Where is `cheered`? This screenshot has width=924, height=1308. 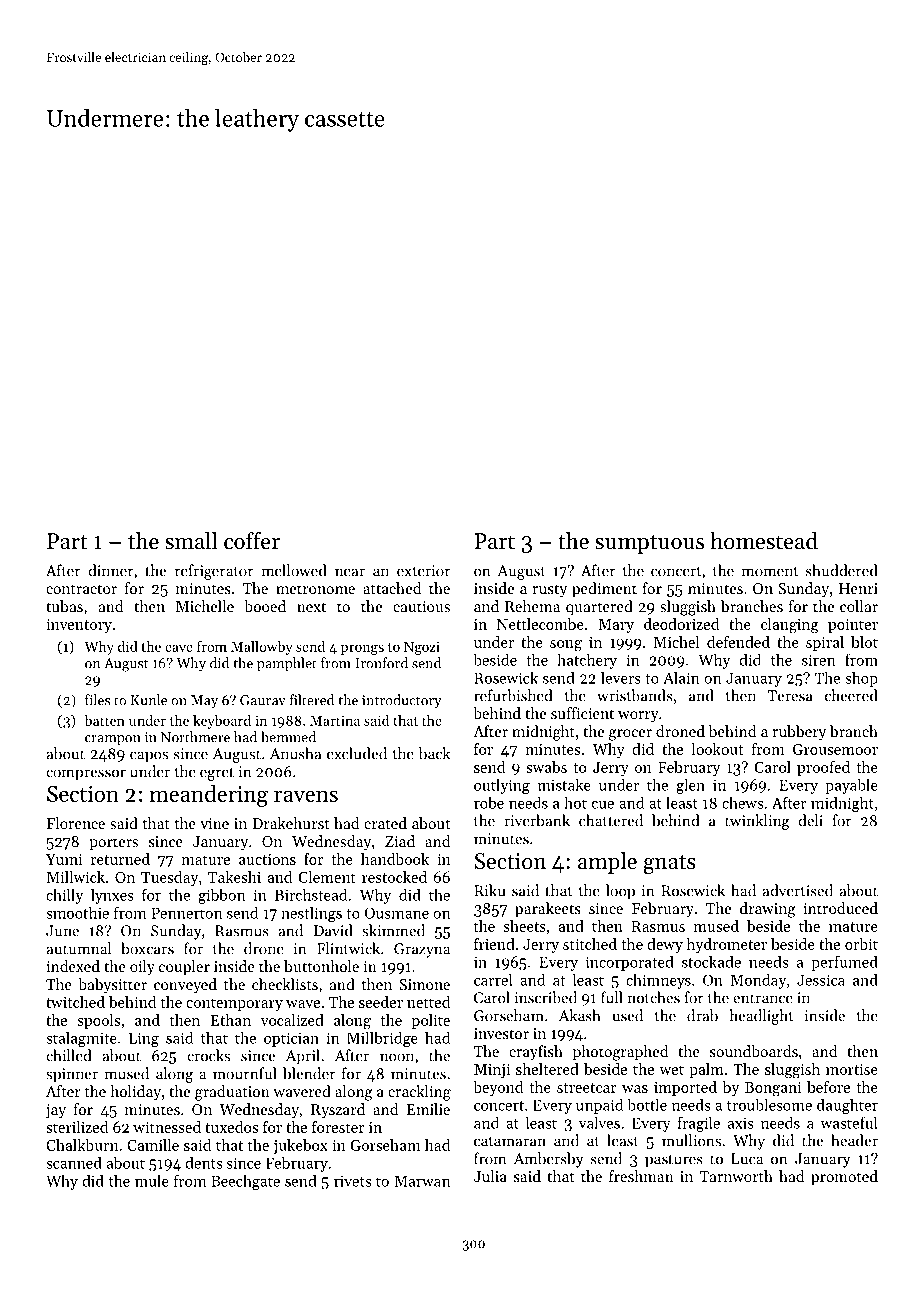
cheered is located at coordinates (851, 695).
